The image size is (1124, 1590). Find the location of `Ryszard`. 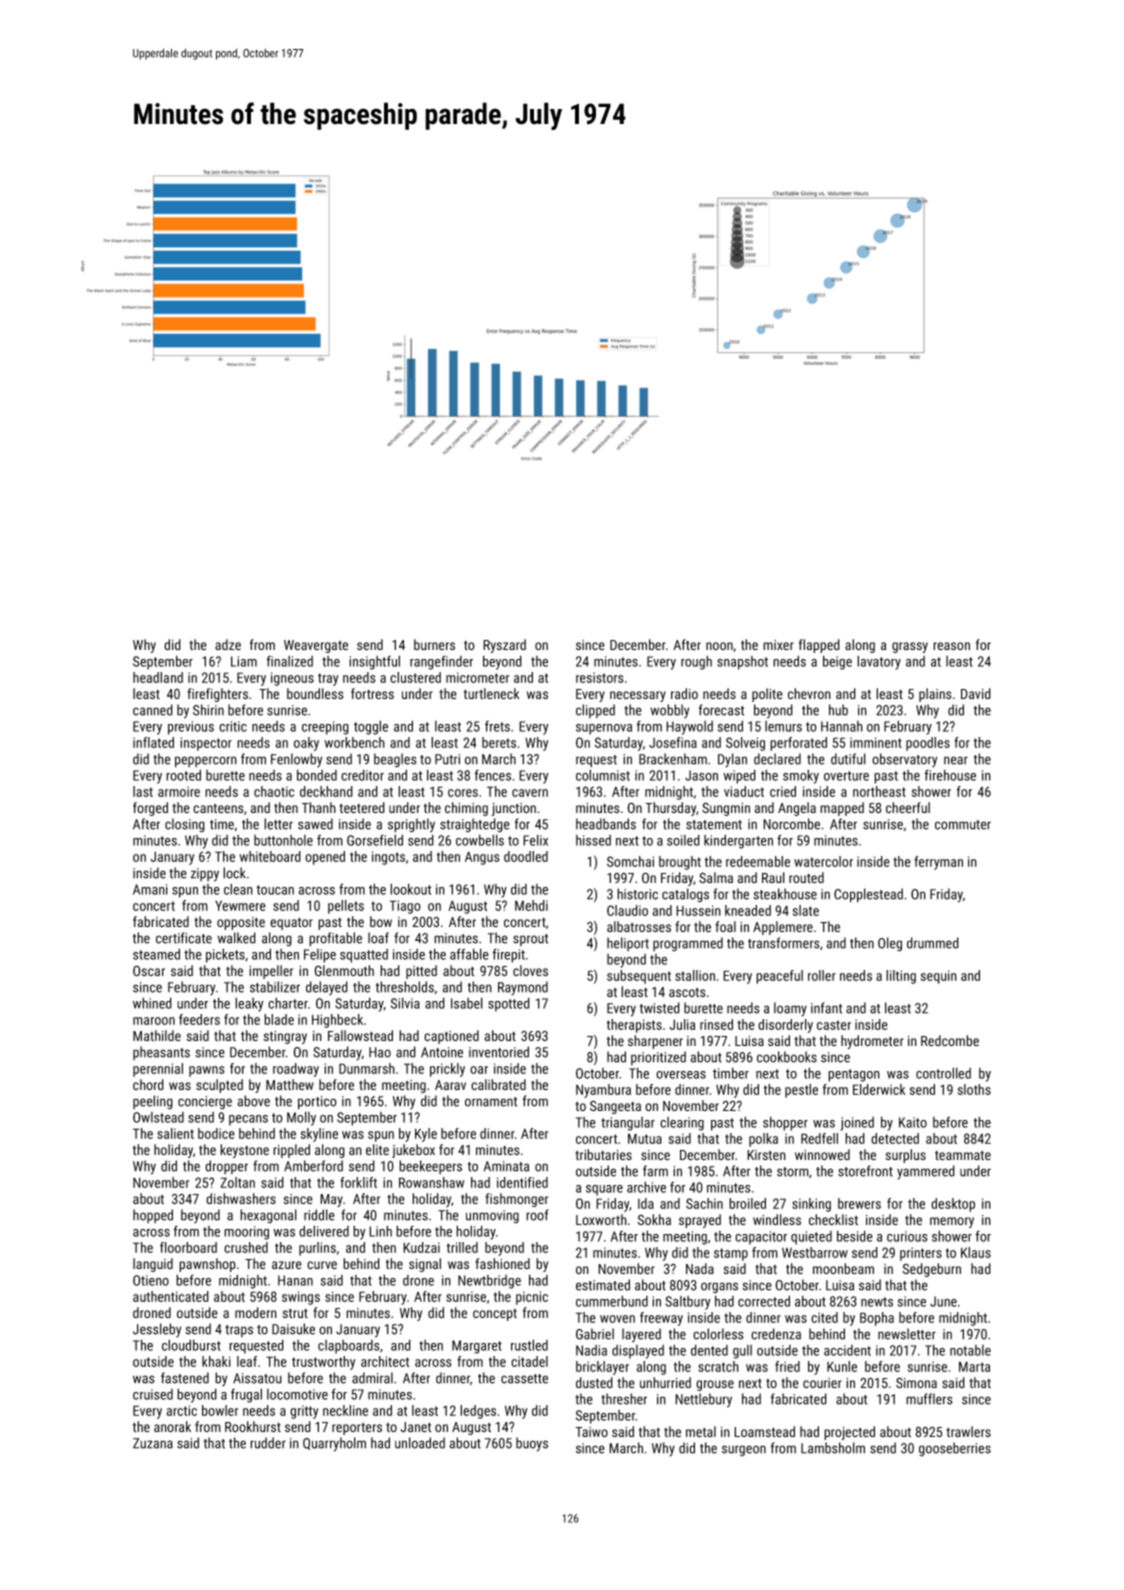

Ryszard is located at coordinates (504, 646).
